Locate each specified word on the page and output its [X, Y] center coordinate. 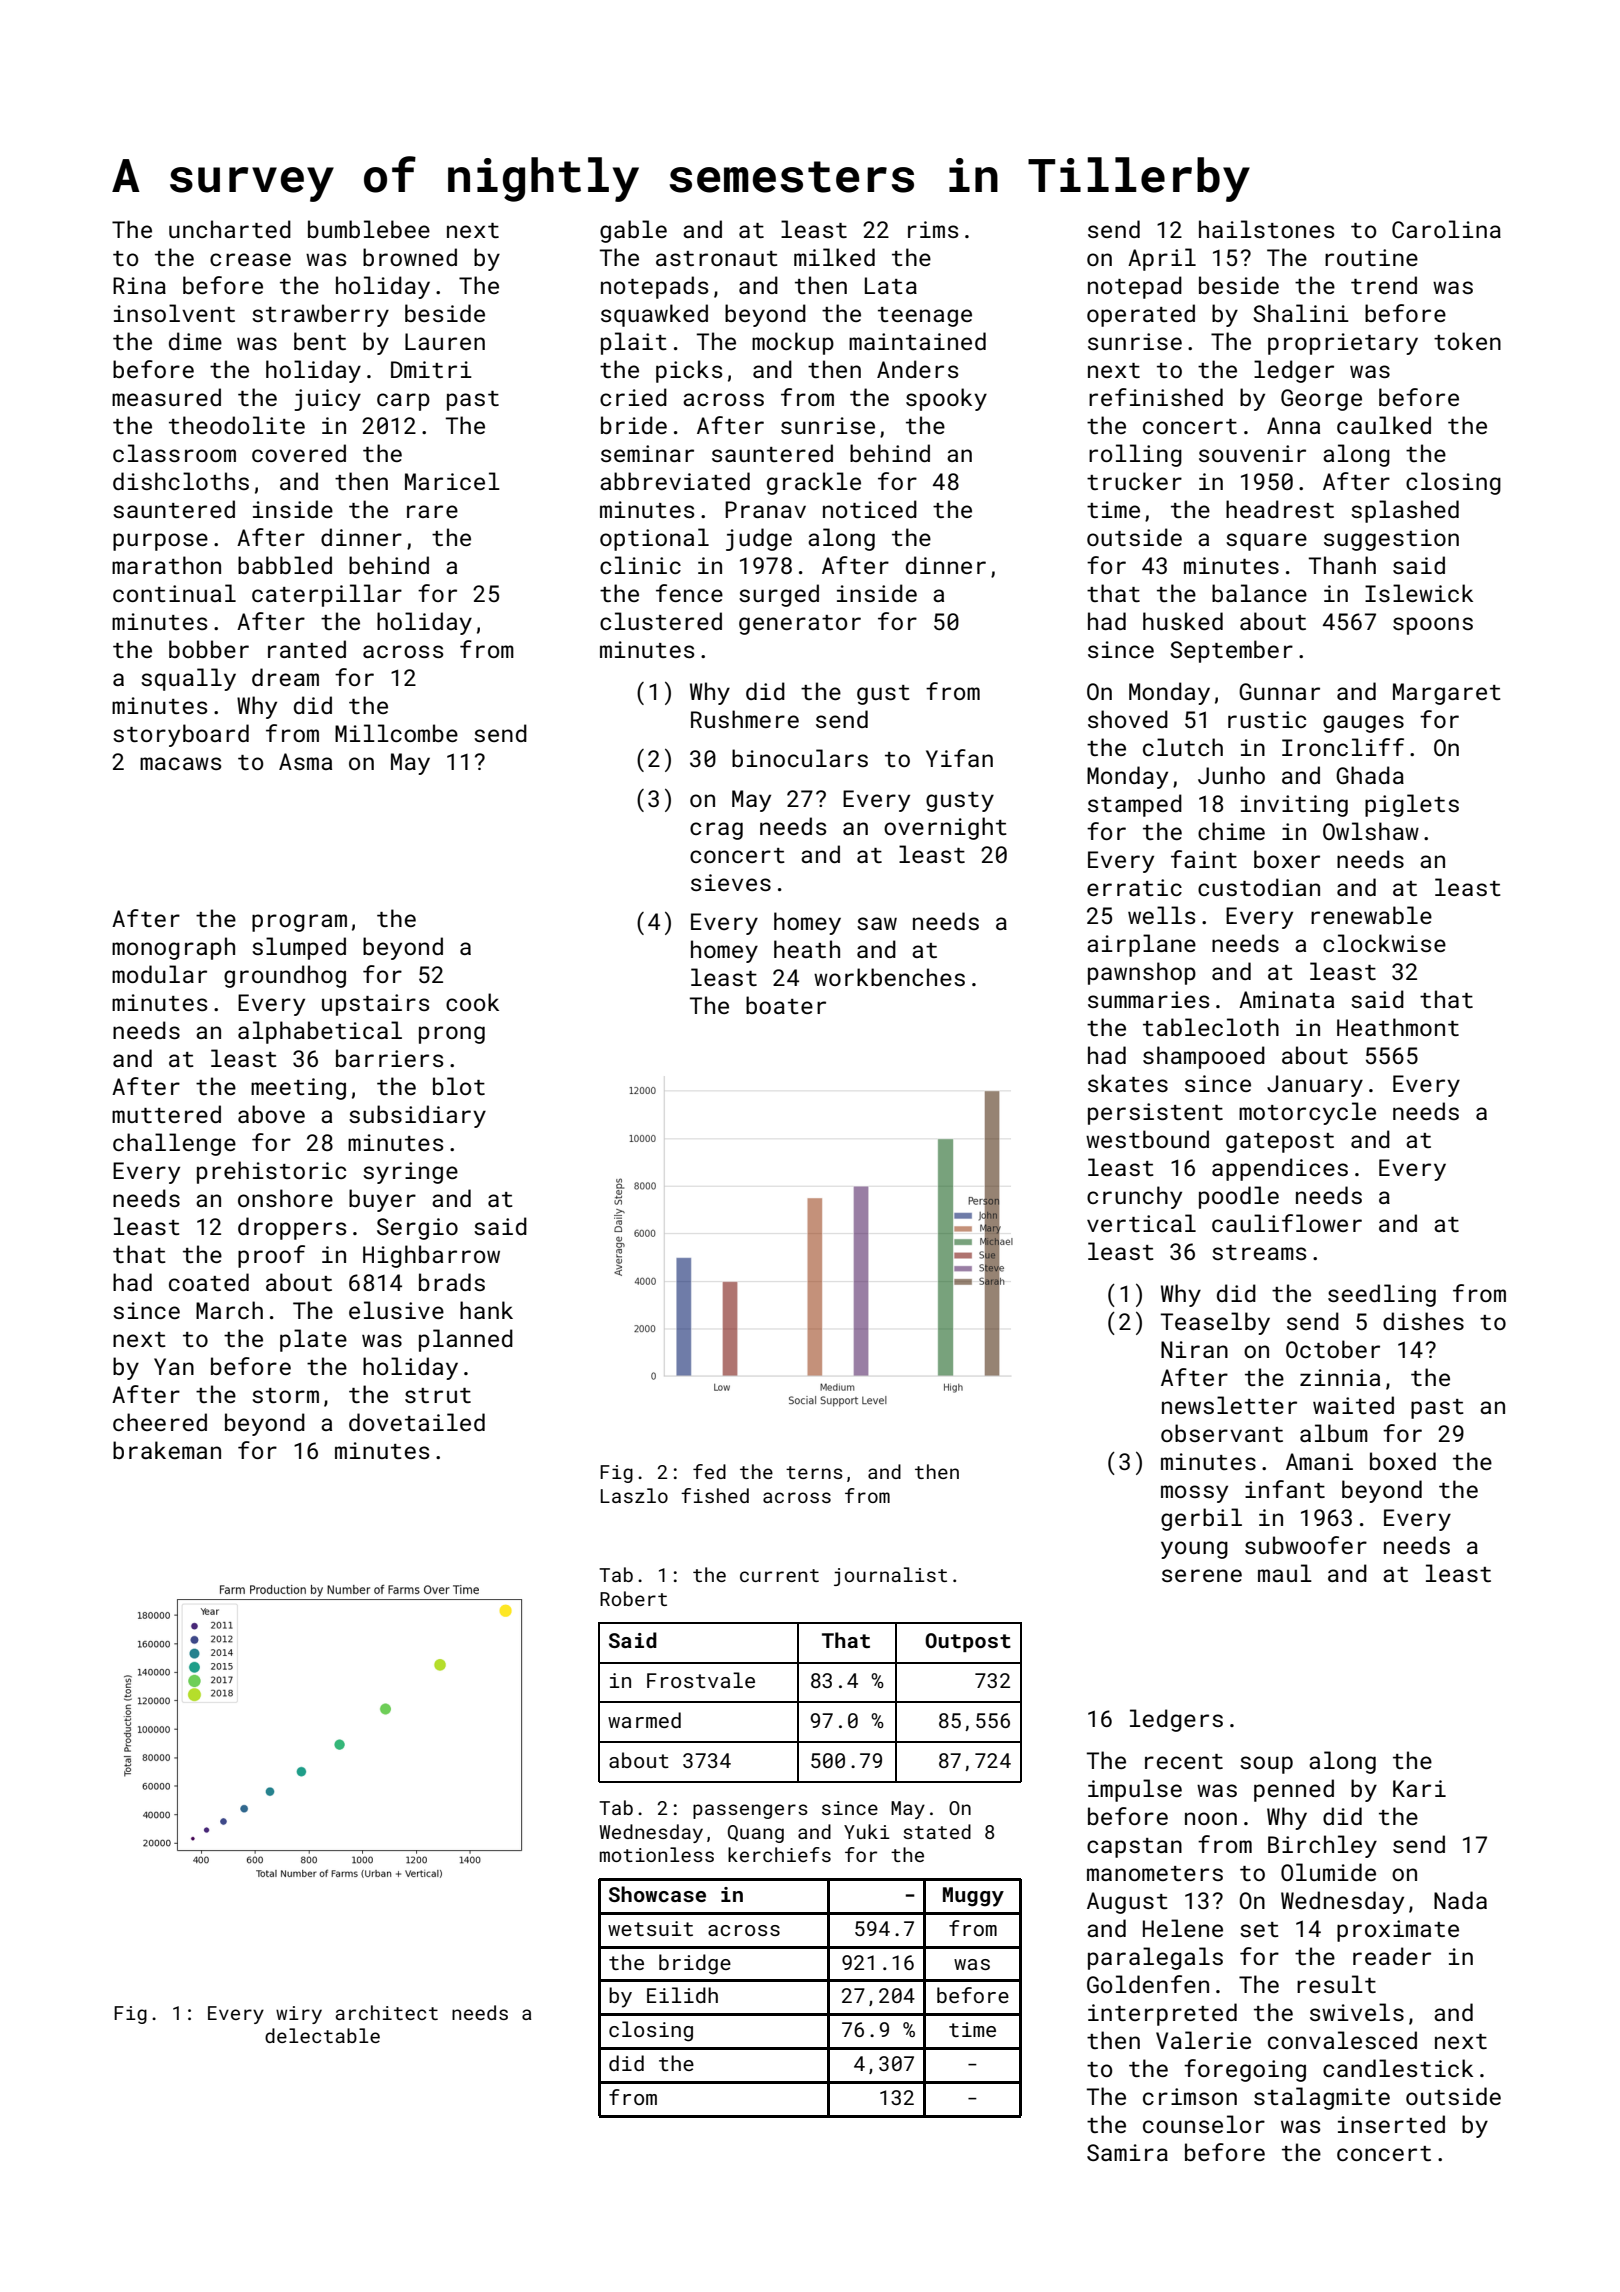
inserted [1391, 2124]
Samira [1127, 2152]
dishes [1423, 1321]
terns [814, 1472]
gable [633, 231]
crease [250, 259]
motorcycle [1307, 1113]
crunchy [1134, 1197]
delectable [322, 2035]
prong [452, 1035]
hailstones [1266, 229]
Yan [174, 1366]
